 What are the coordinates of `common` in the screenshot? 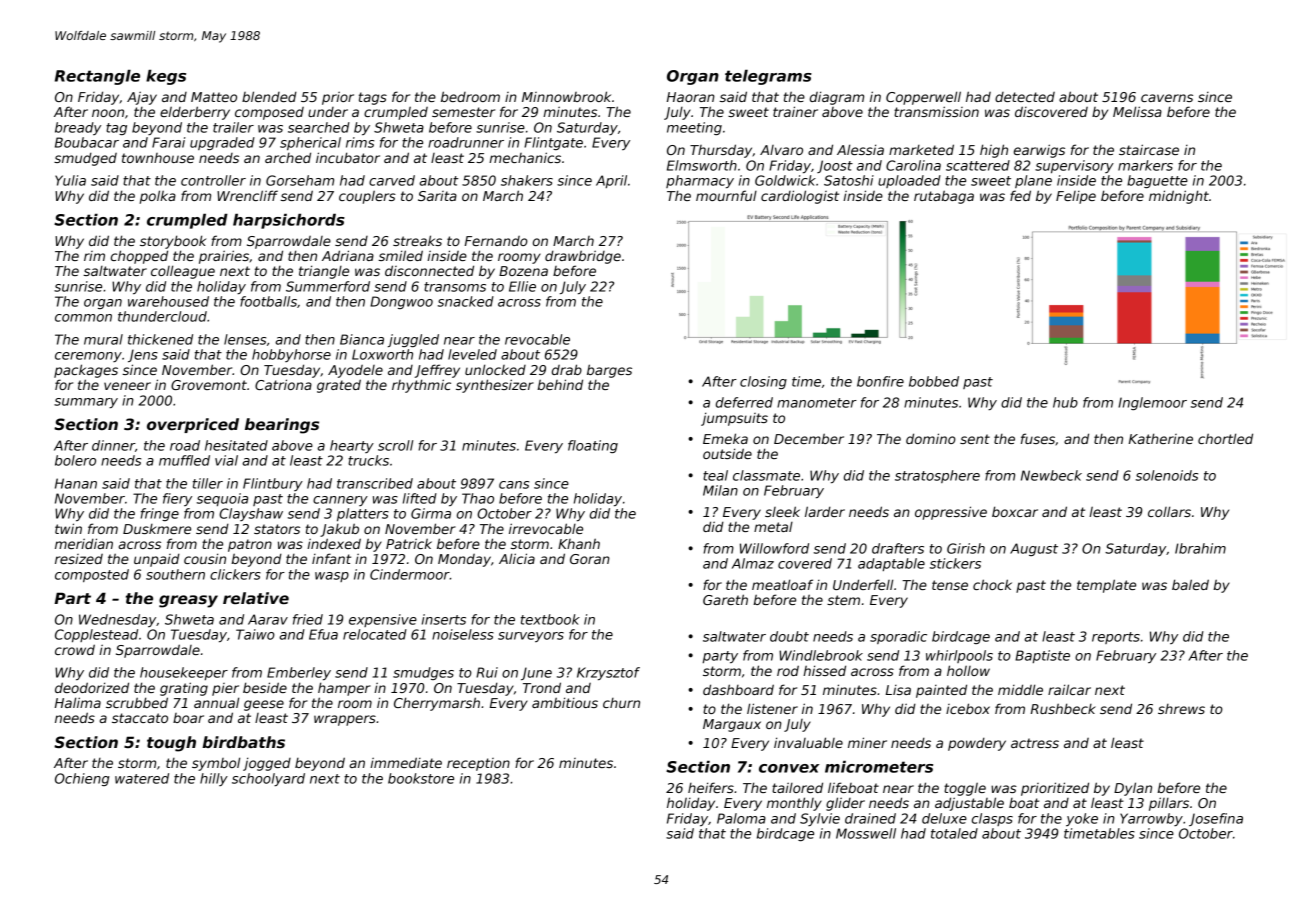 It's located at (83, 318).
